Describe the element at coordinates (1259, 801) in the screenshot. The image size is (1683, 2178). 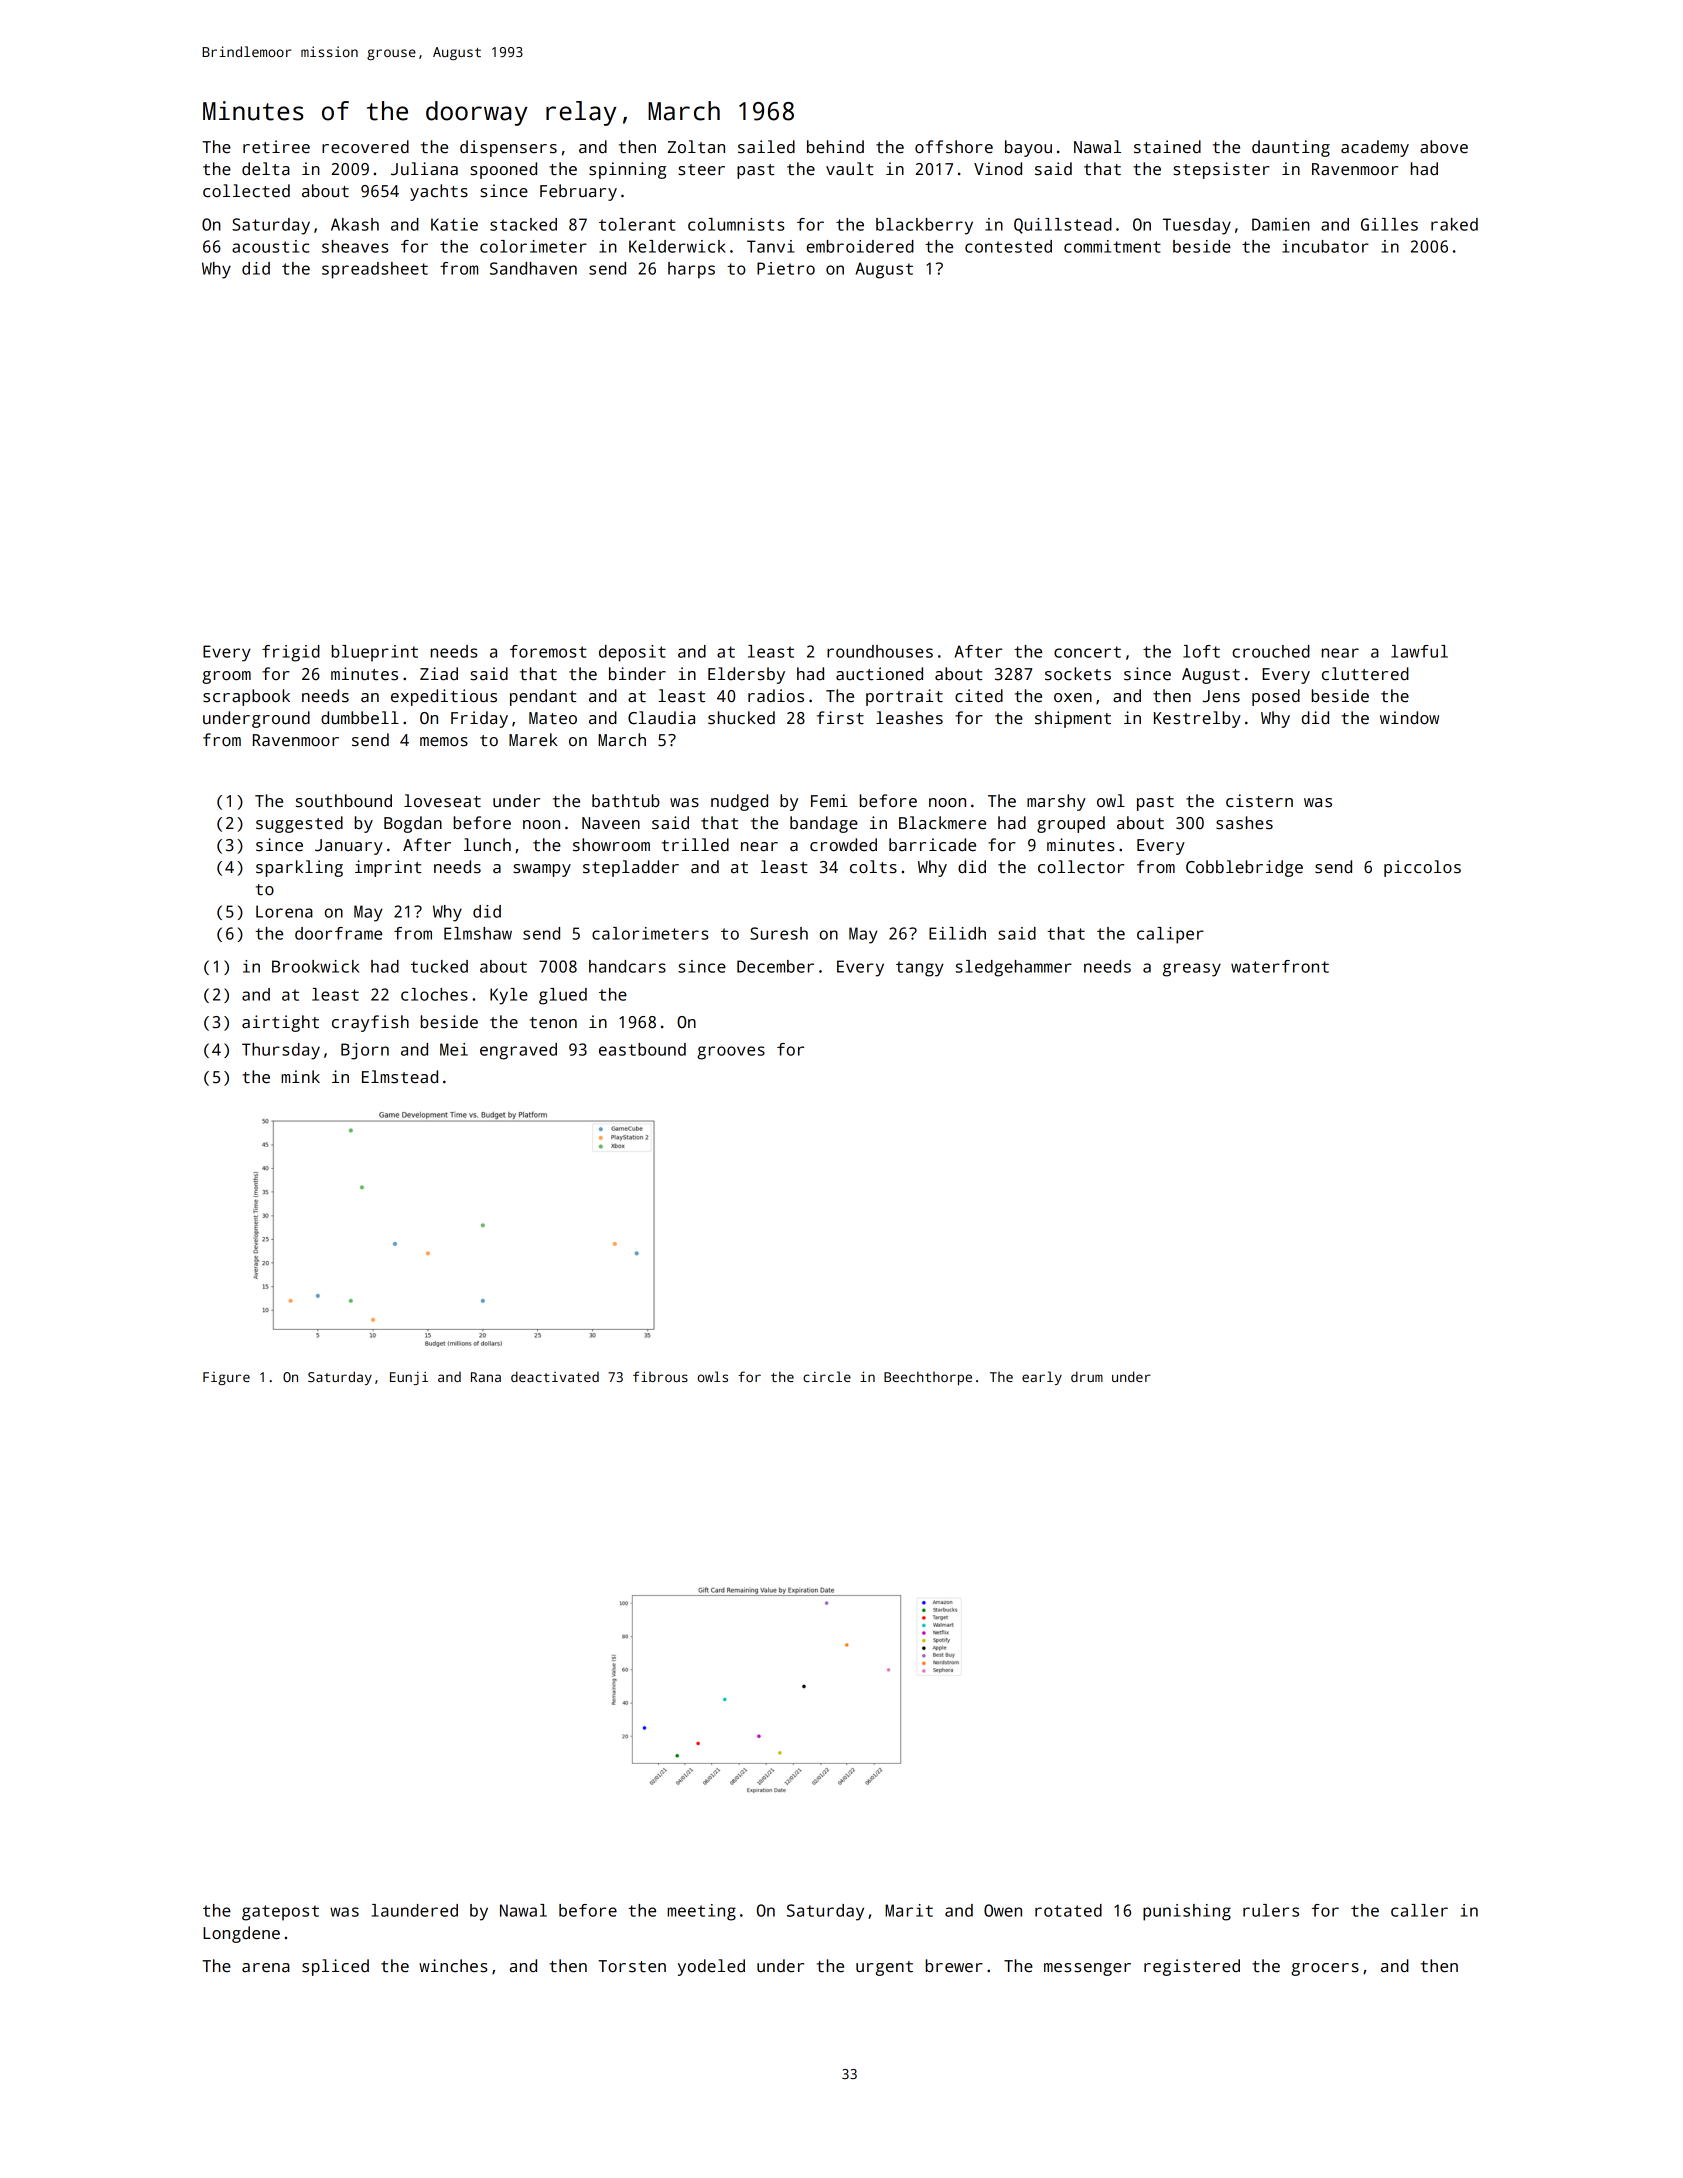
I see `cistern` at that location.
